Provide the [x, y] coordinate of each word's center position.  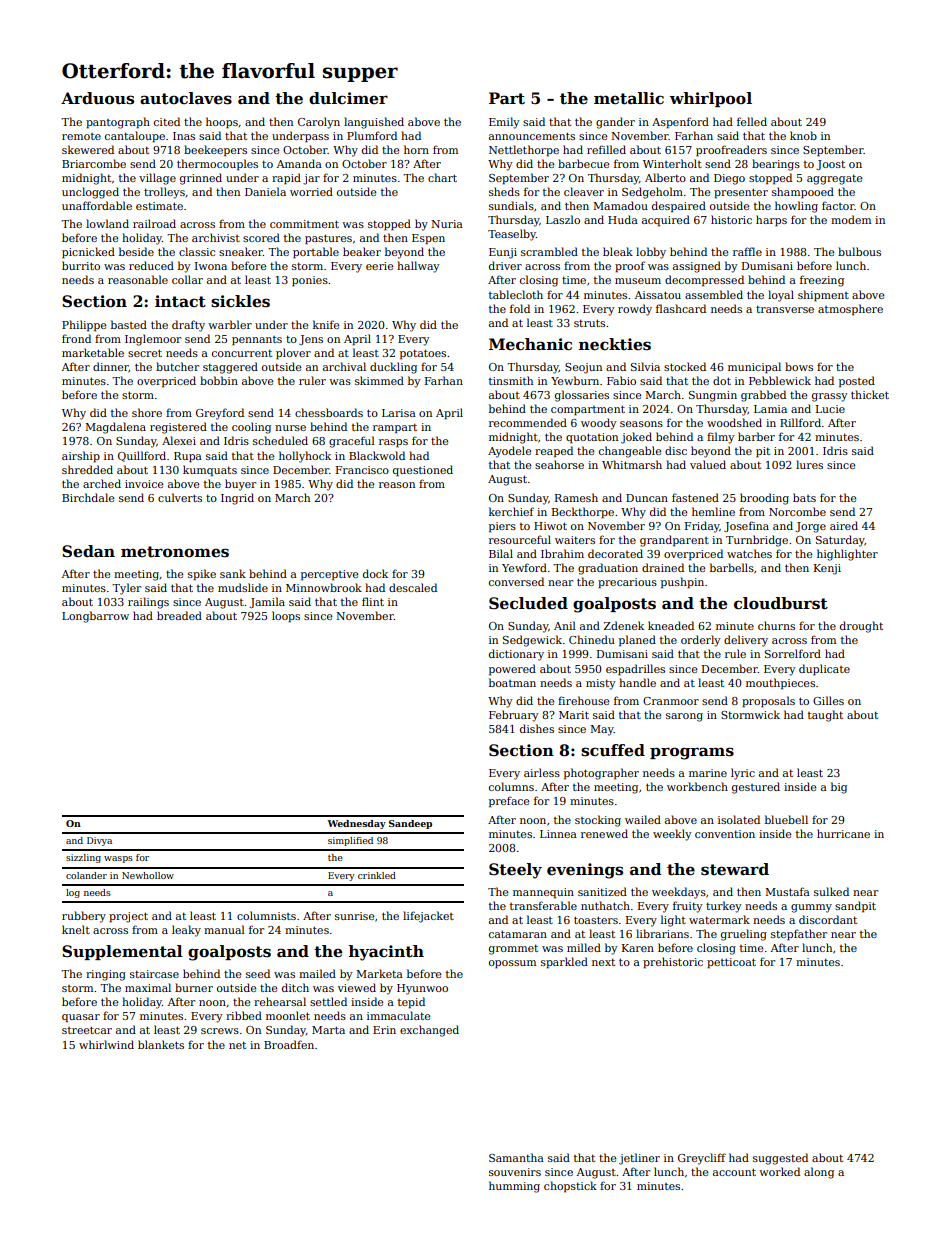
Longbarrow [95, 617]
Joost [830, 165]
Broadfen [289, 1044]
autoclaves [186, 98]
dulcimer [348, 98]
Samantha [516, 1157]
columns [511, 786]
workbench [697, 786]
